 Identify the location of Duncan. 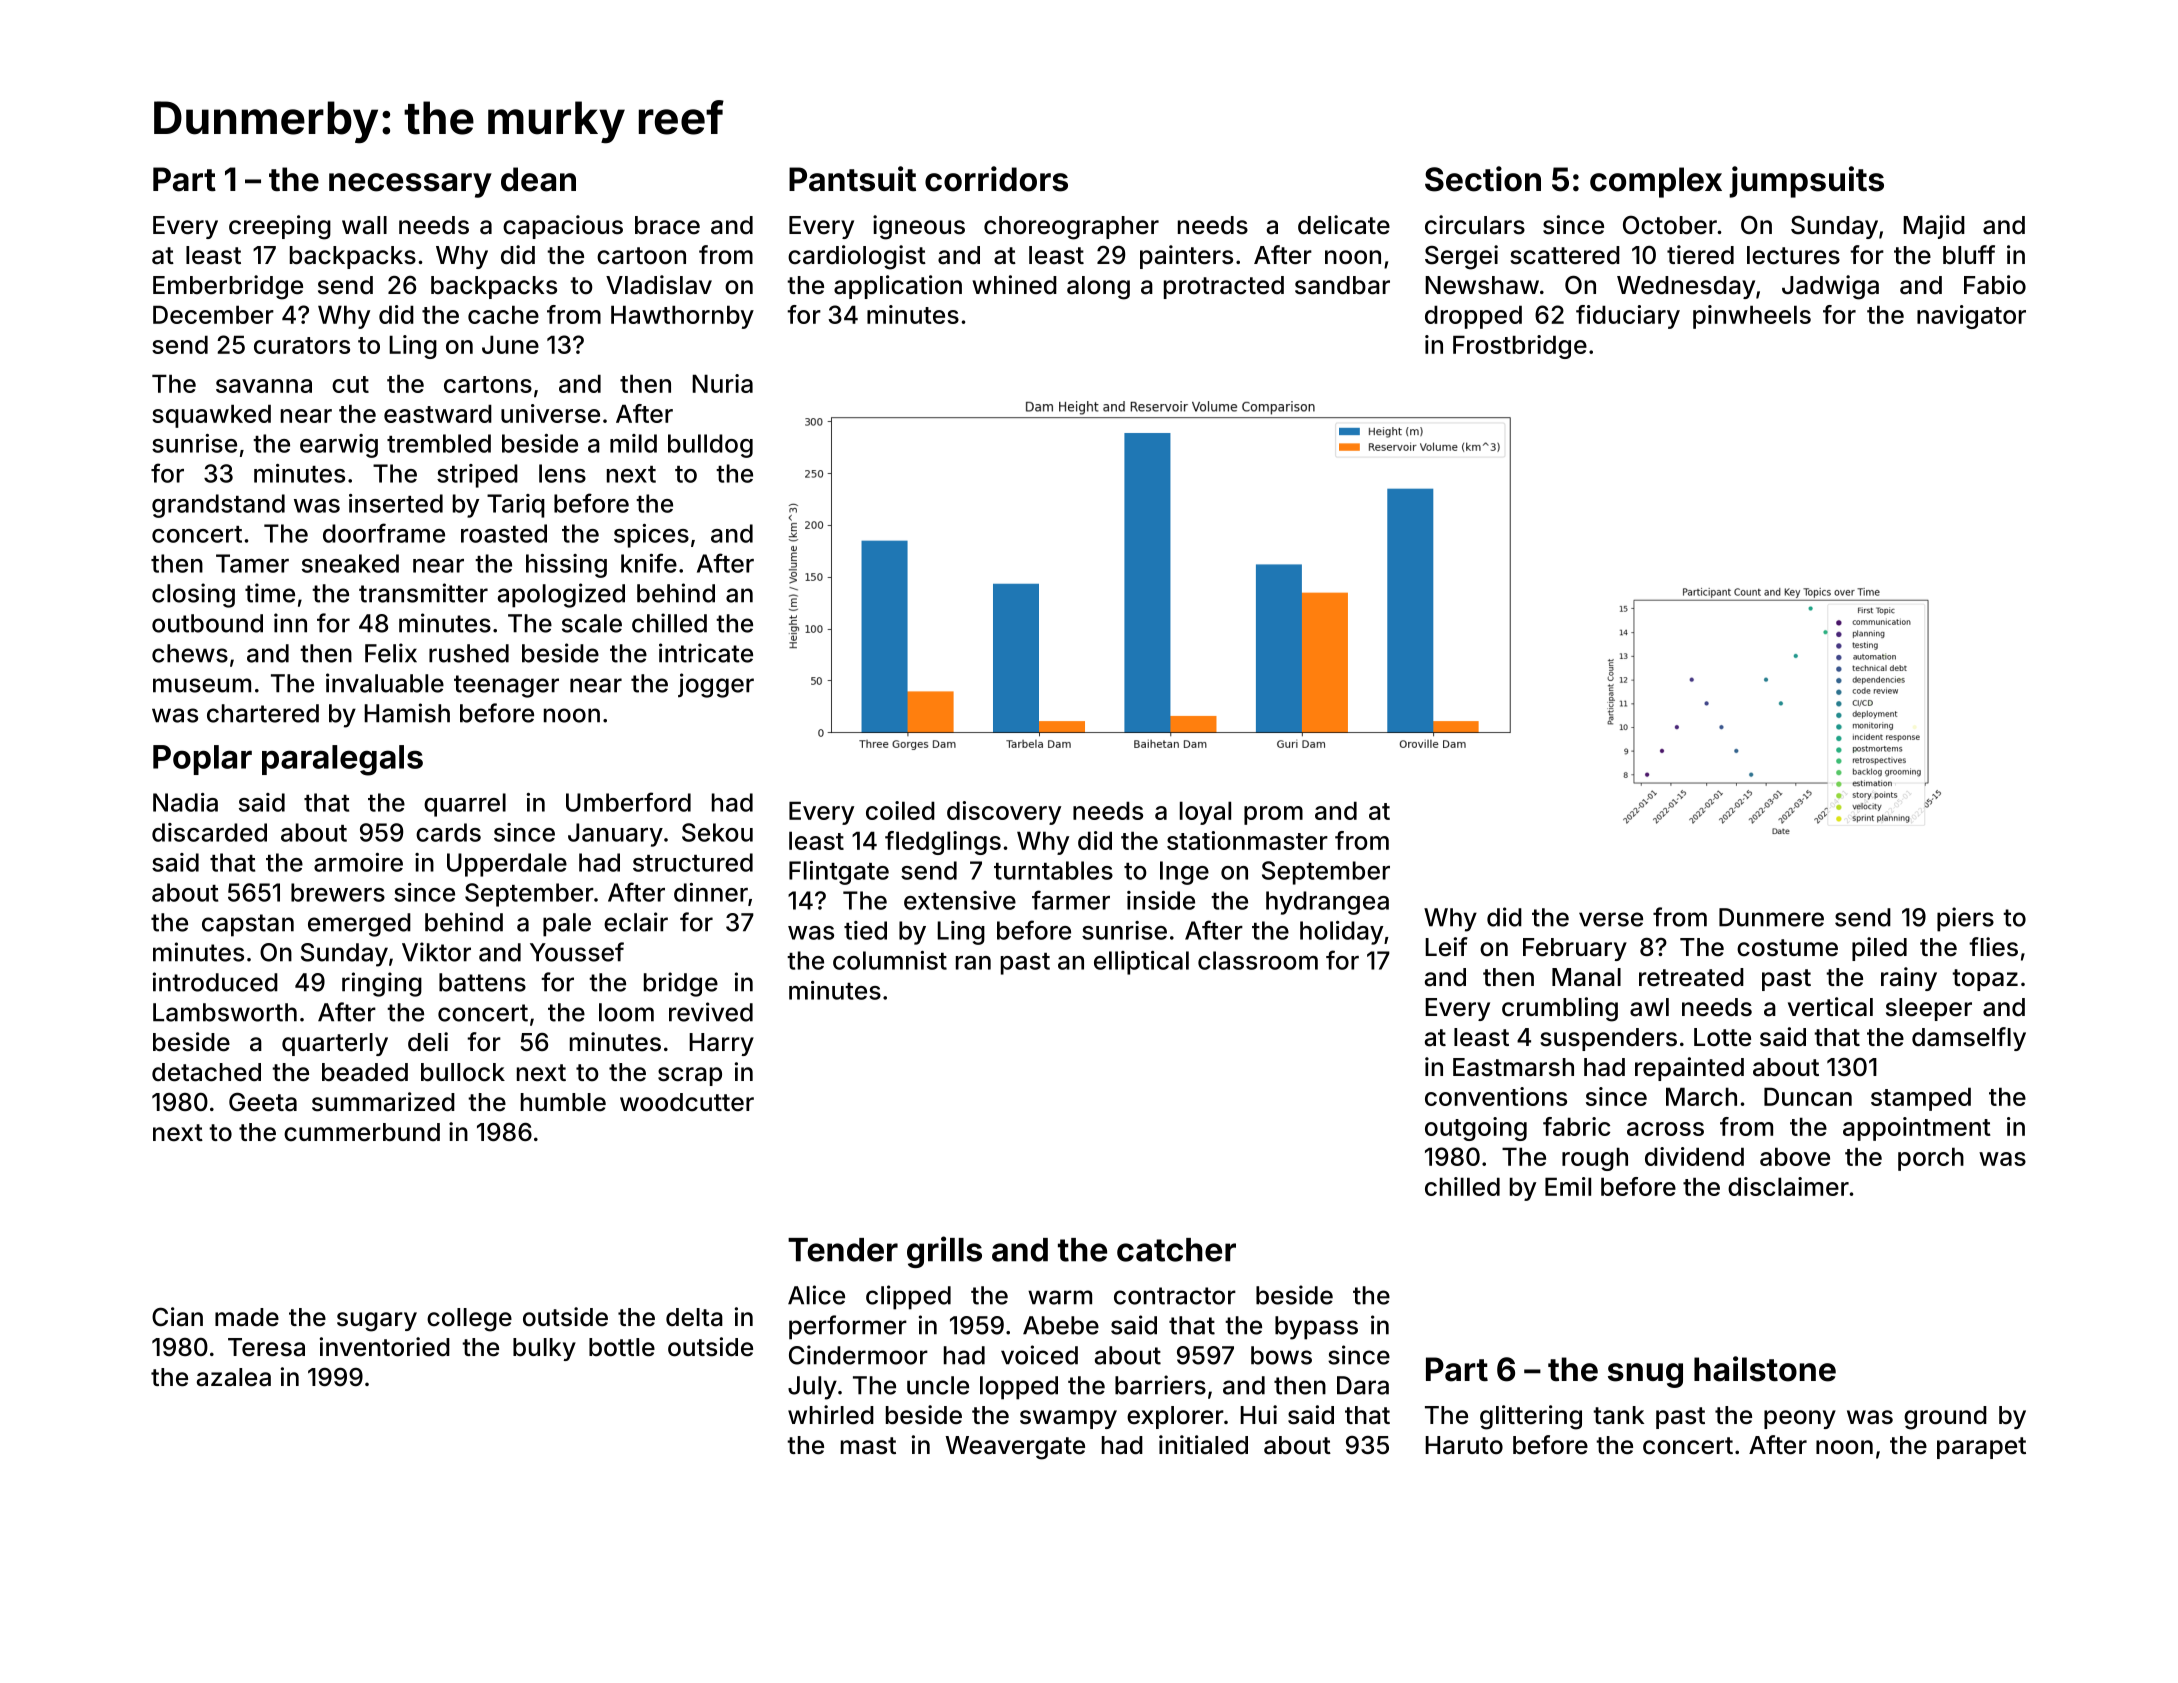
(1808, 1096).
